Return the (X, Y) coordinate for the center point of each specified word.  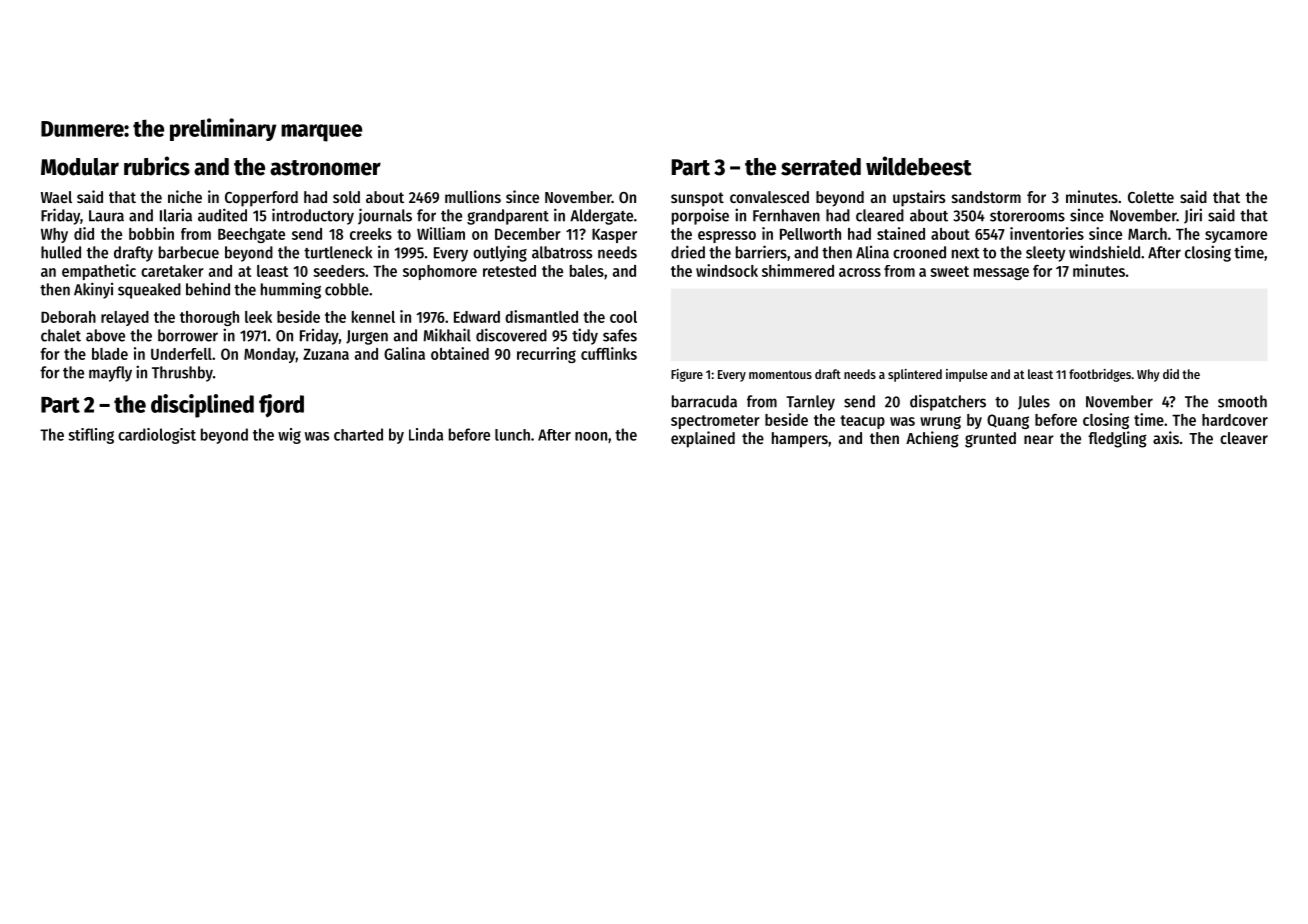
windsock (727, 270)
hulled (61, 252)
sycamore (1236, 237)
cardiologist (157, 436)
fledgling (1117, 439)
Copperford (261, 199)
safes (620, 335)
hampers (800, 440)
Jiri (1193, 216)
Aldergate (601, 217)
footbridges (1100, 375)
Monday (269, 355)
